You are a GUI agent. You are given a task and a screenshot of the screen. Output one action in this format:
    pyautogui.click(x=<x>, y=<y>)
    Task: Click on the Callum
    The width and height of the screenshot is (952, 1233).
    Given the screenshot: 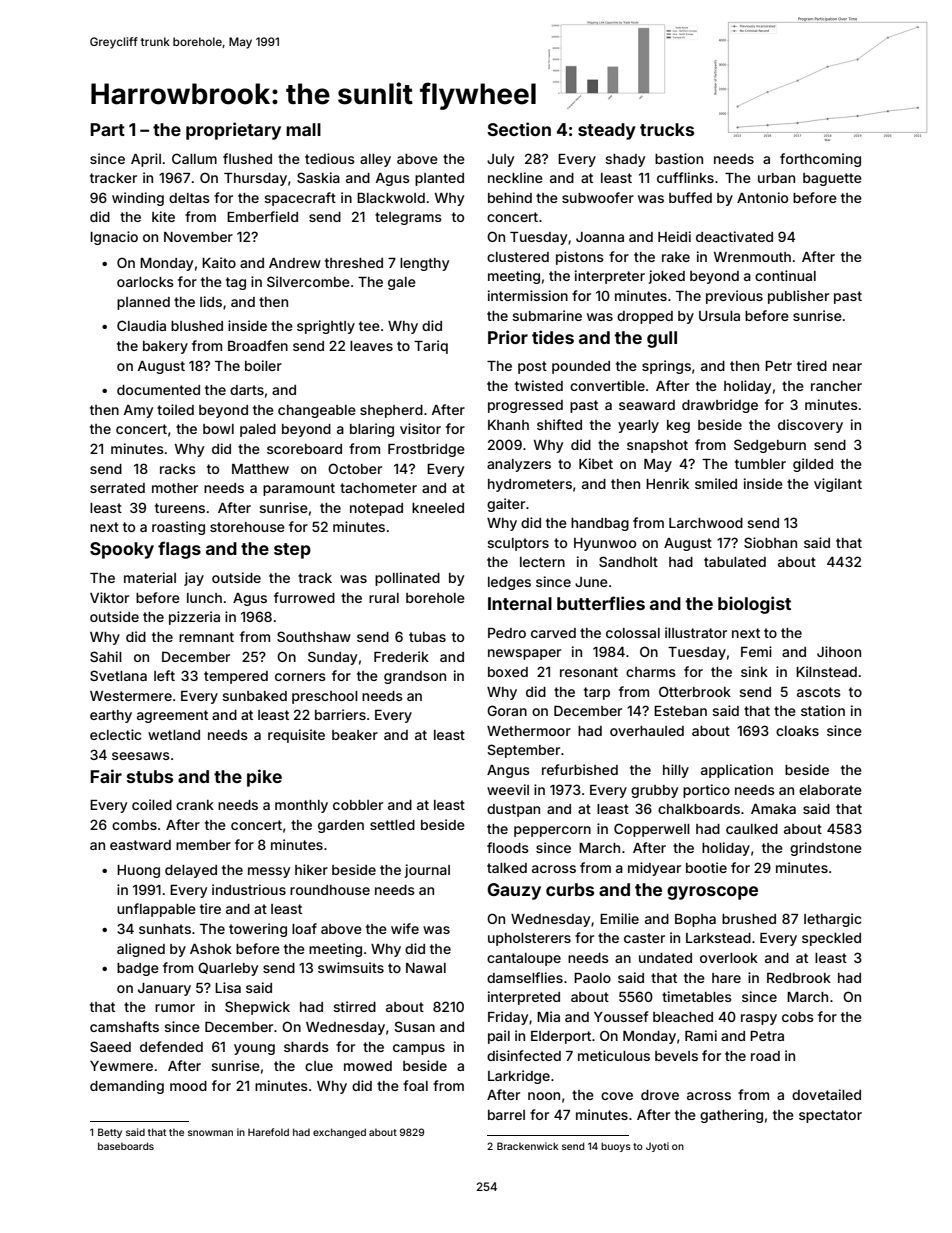 What is the action you would take?
    pyautogui.click(x=194, y=158)
